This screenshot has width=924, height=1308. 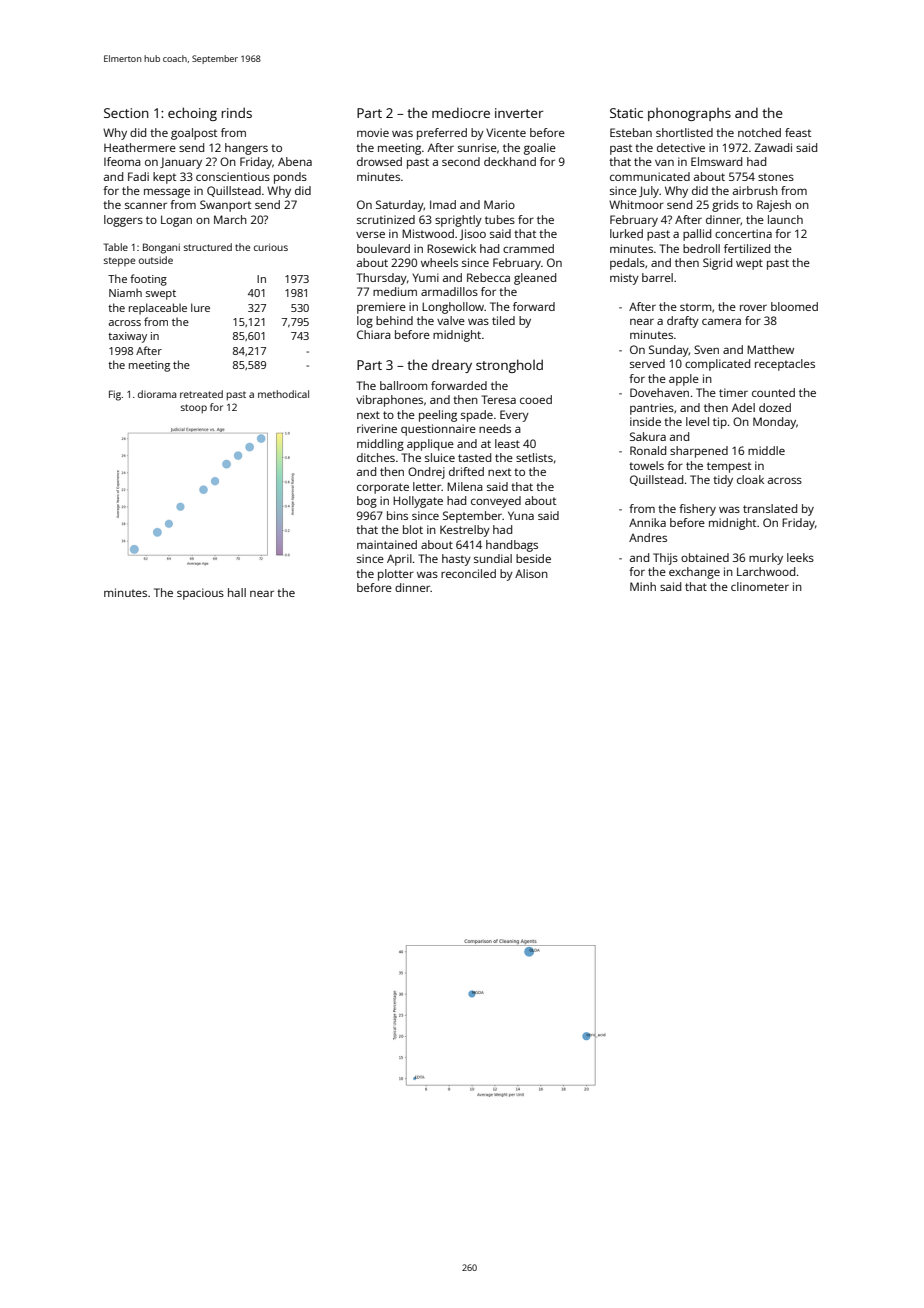 I want to click on curious, so click(x=271, y=247).
